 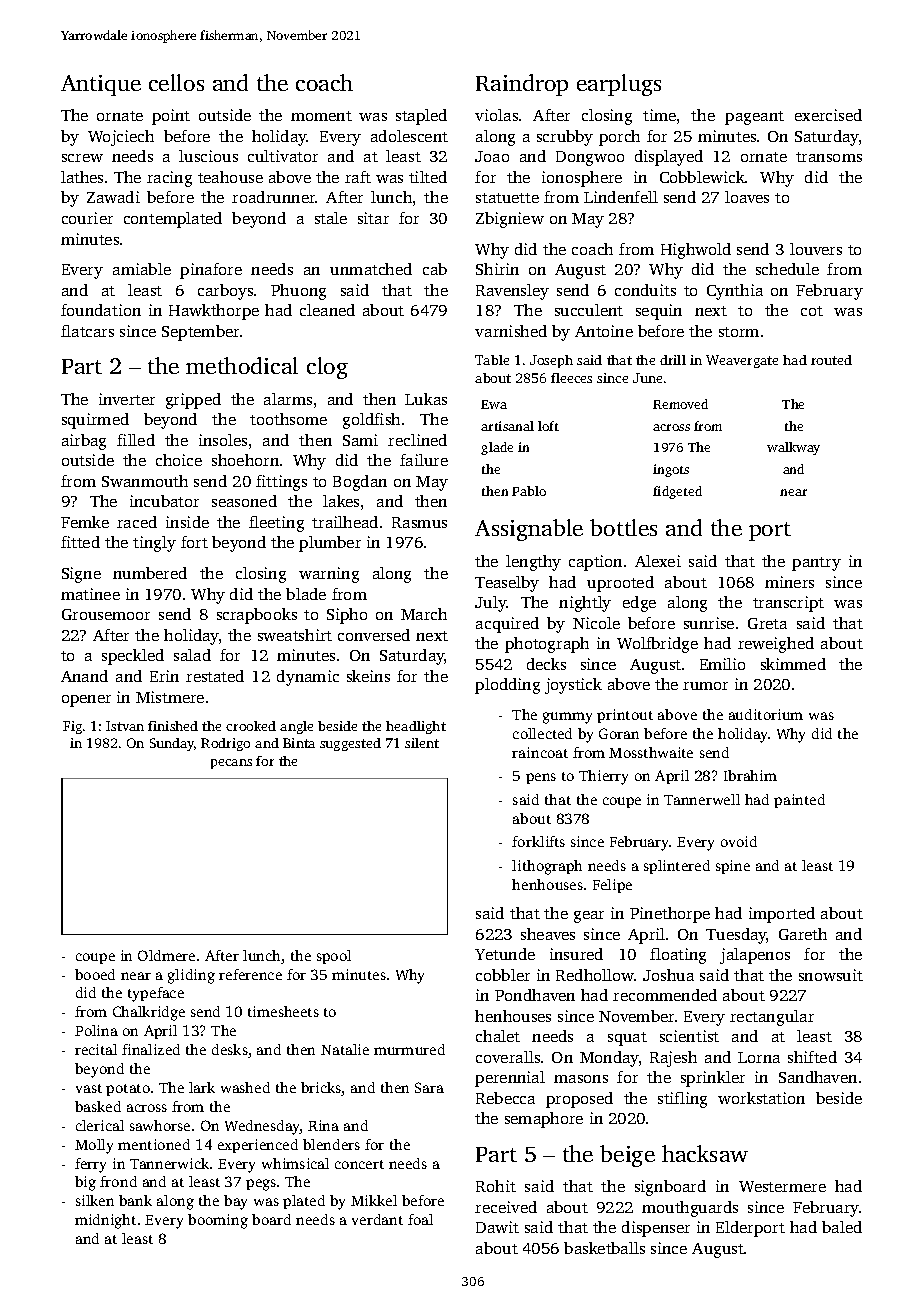 I want to click on booming, so click(x=218, y=1221).
